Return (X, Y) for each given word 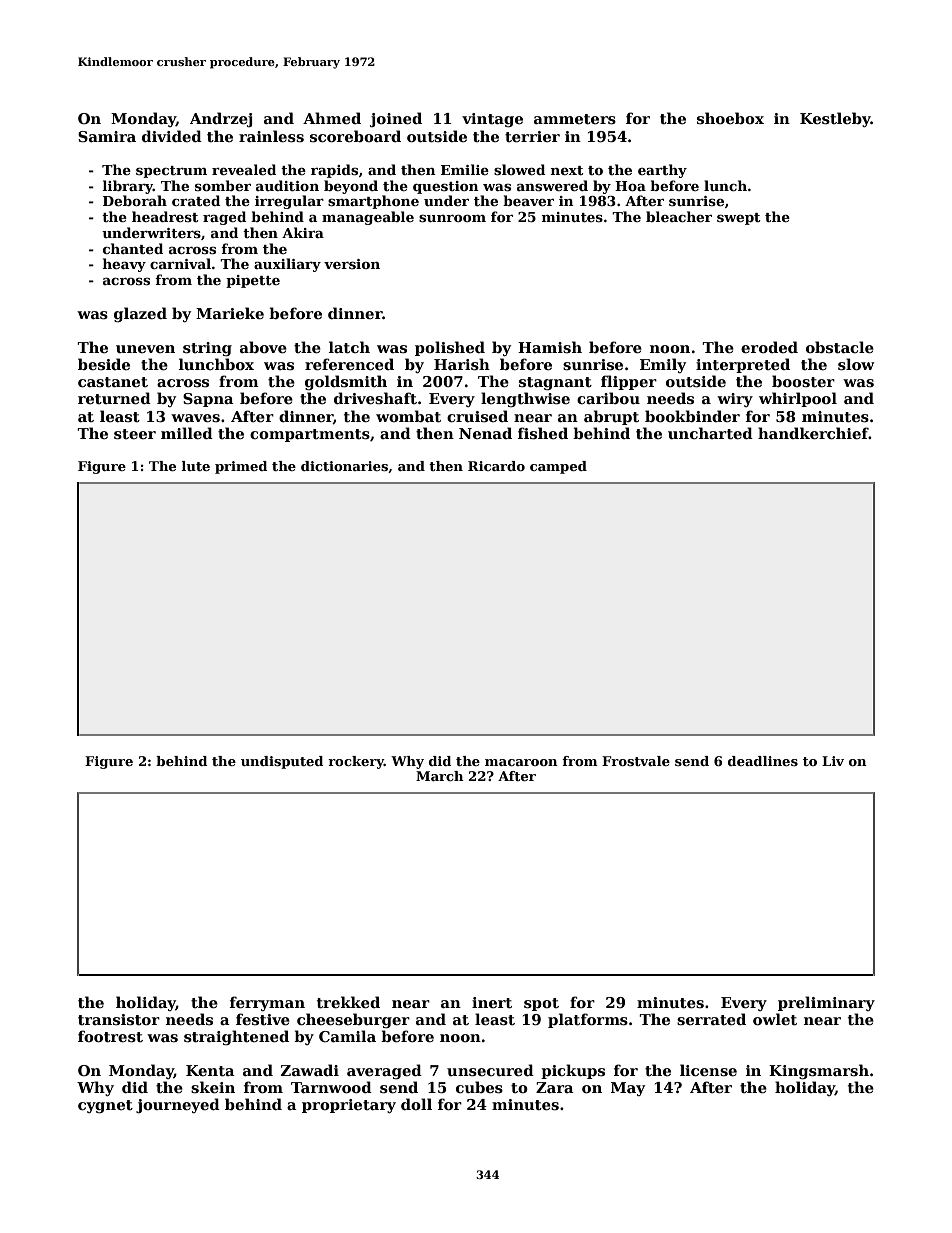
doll (416, 1104)
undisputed (282, 762)
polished (450, 348)
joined (396, 119)
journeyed (178, 1105)
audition (287, 185)
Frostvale (636, 761)
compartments (310, 435)
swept (738, 219)
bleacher (679, 216)
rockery (356, 762)
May (628, 1089)
